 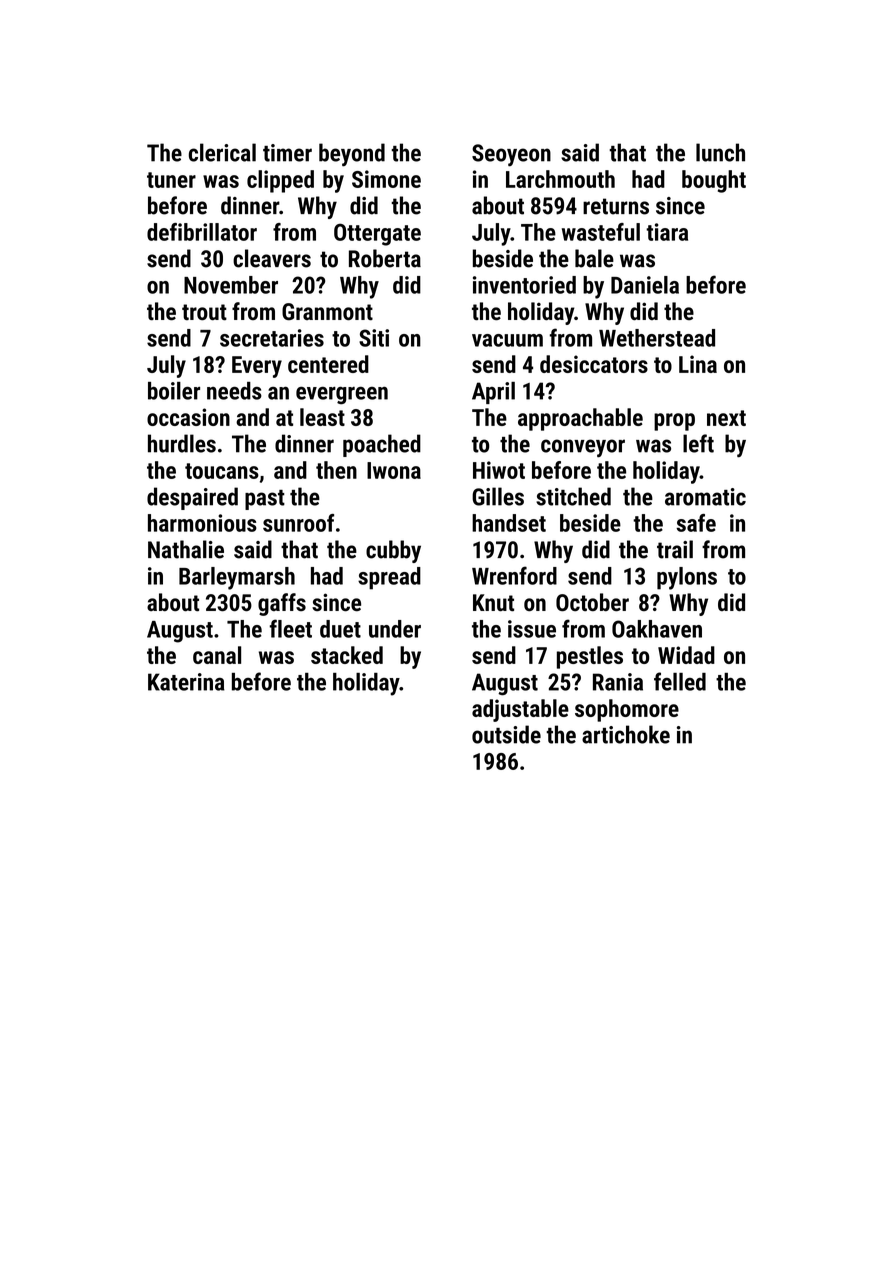 I want to click on Katerina, so click(x=186, y=682).
